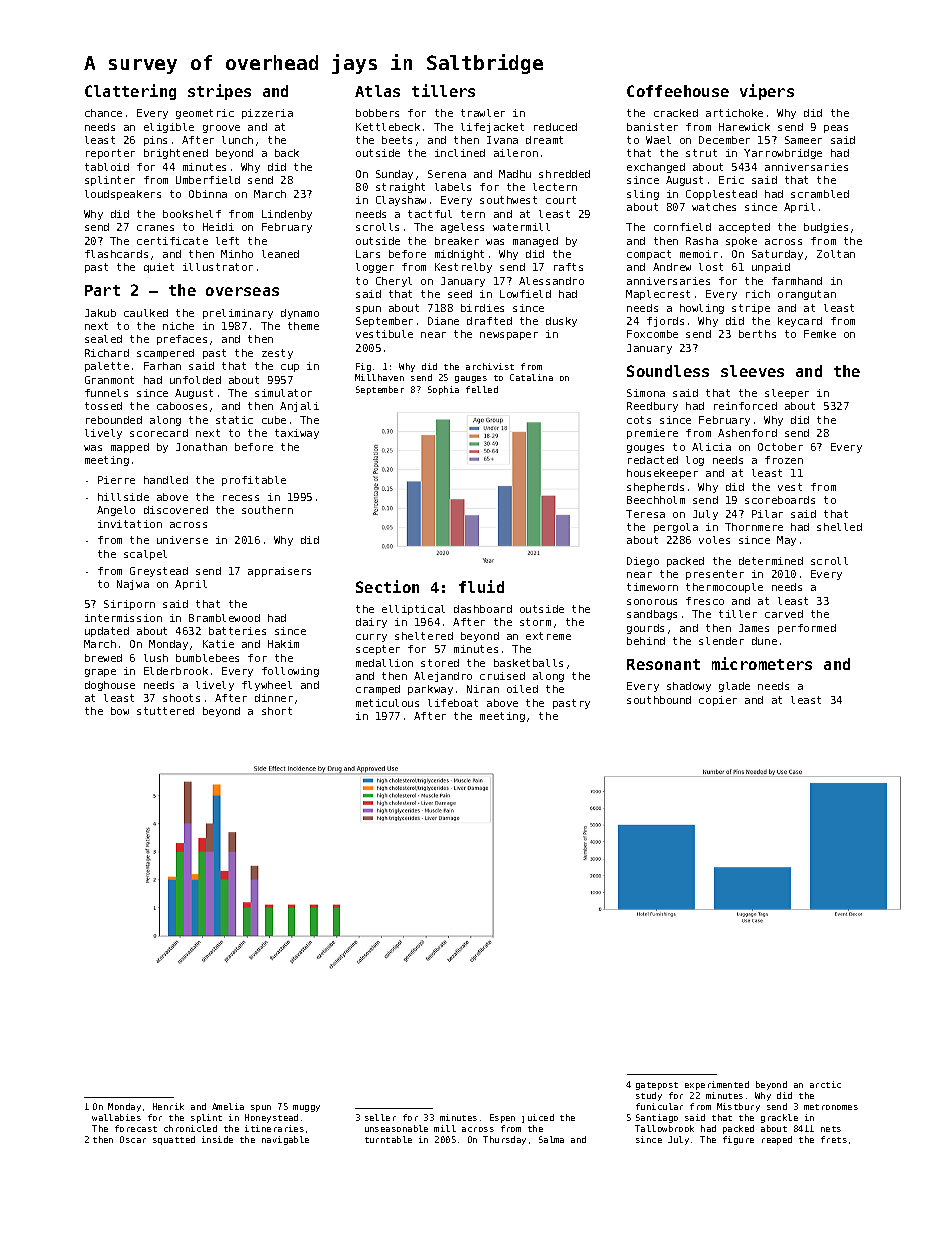 The height and width of the screenshot is (1233, 952). What do you see at coordinates (668, 371) in the screenshot?
I see `Soundless` at bounding box center [668, 371].
